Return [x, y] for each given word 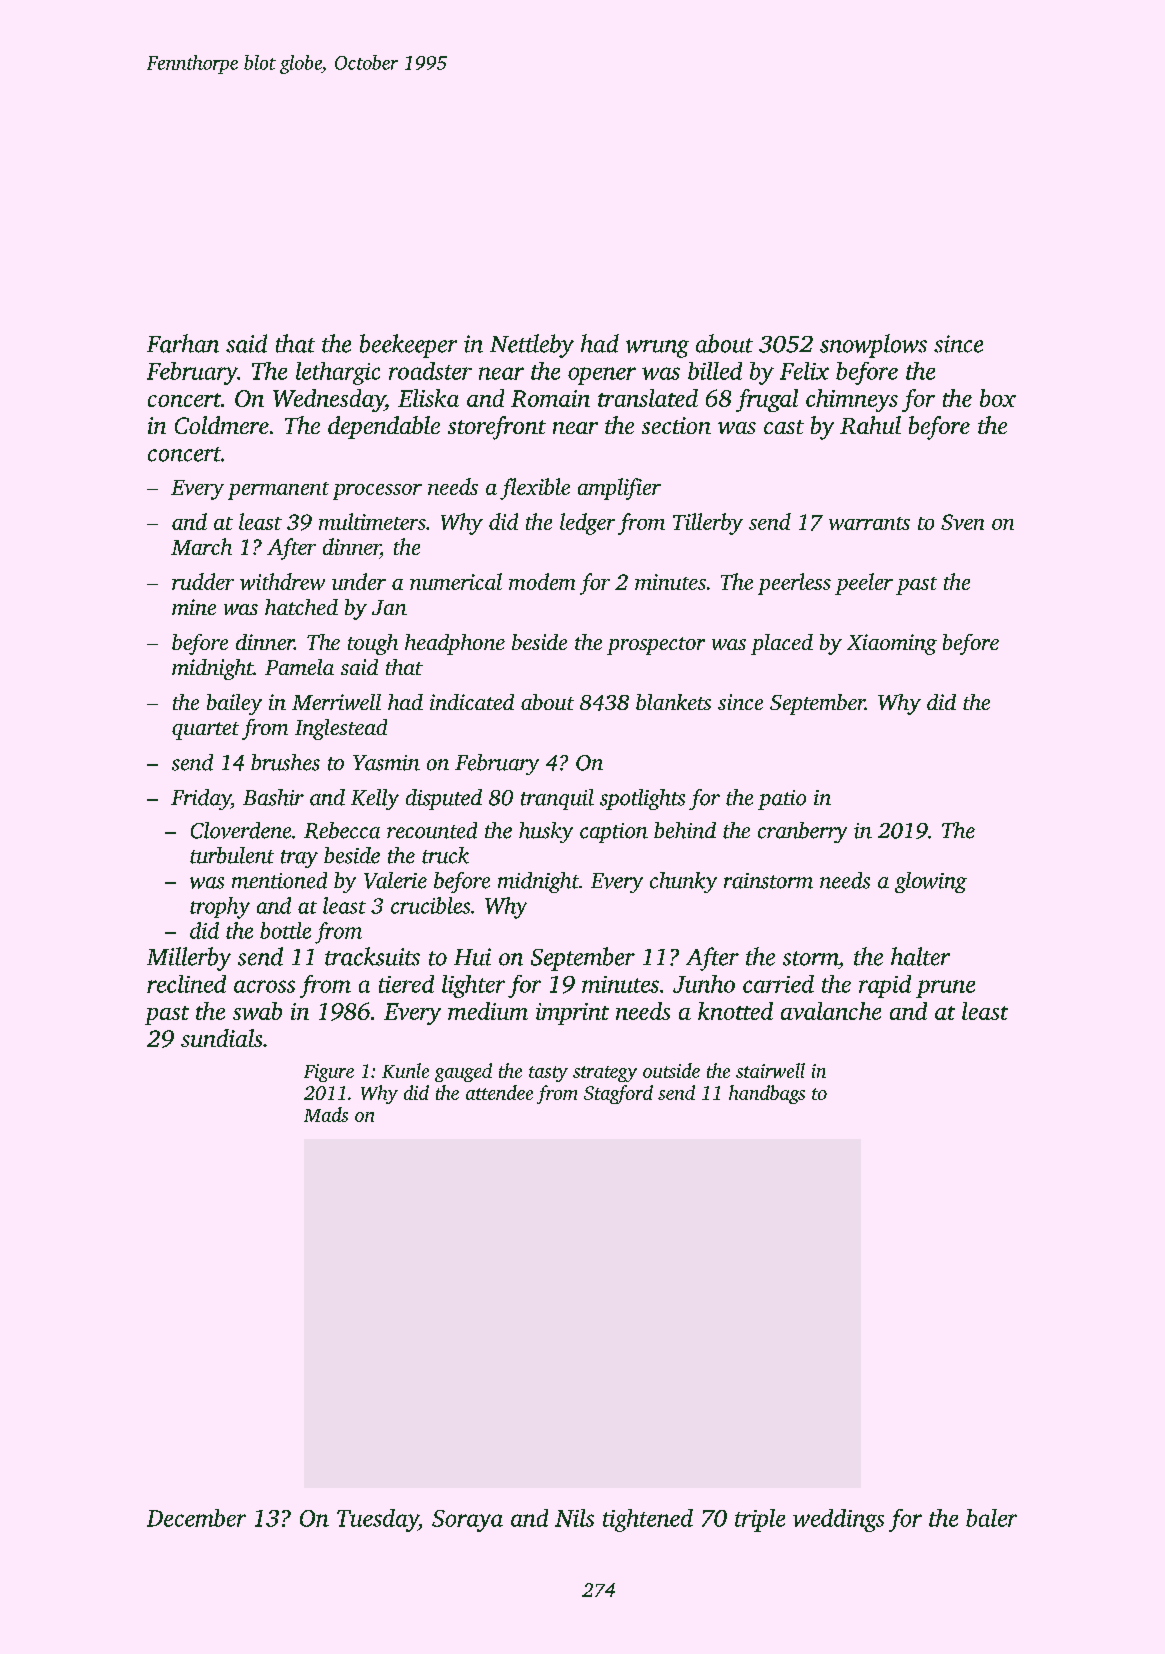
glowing [931, 882]
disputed [444, 799]
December [196, 1518]
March [201, 546]
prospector [656, 646]
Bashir [273, 797]
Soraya [467, 1521]
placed [782, 644]
